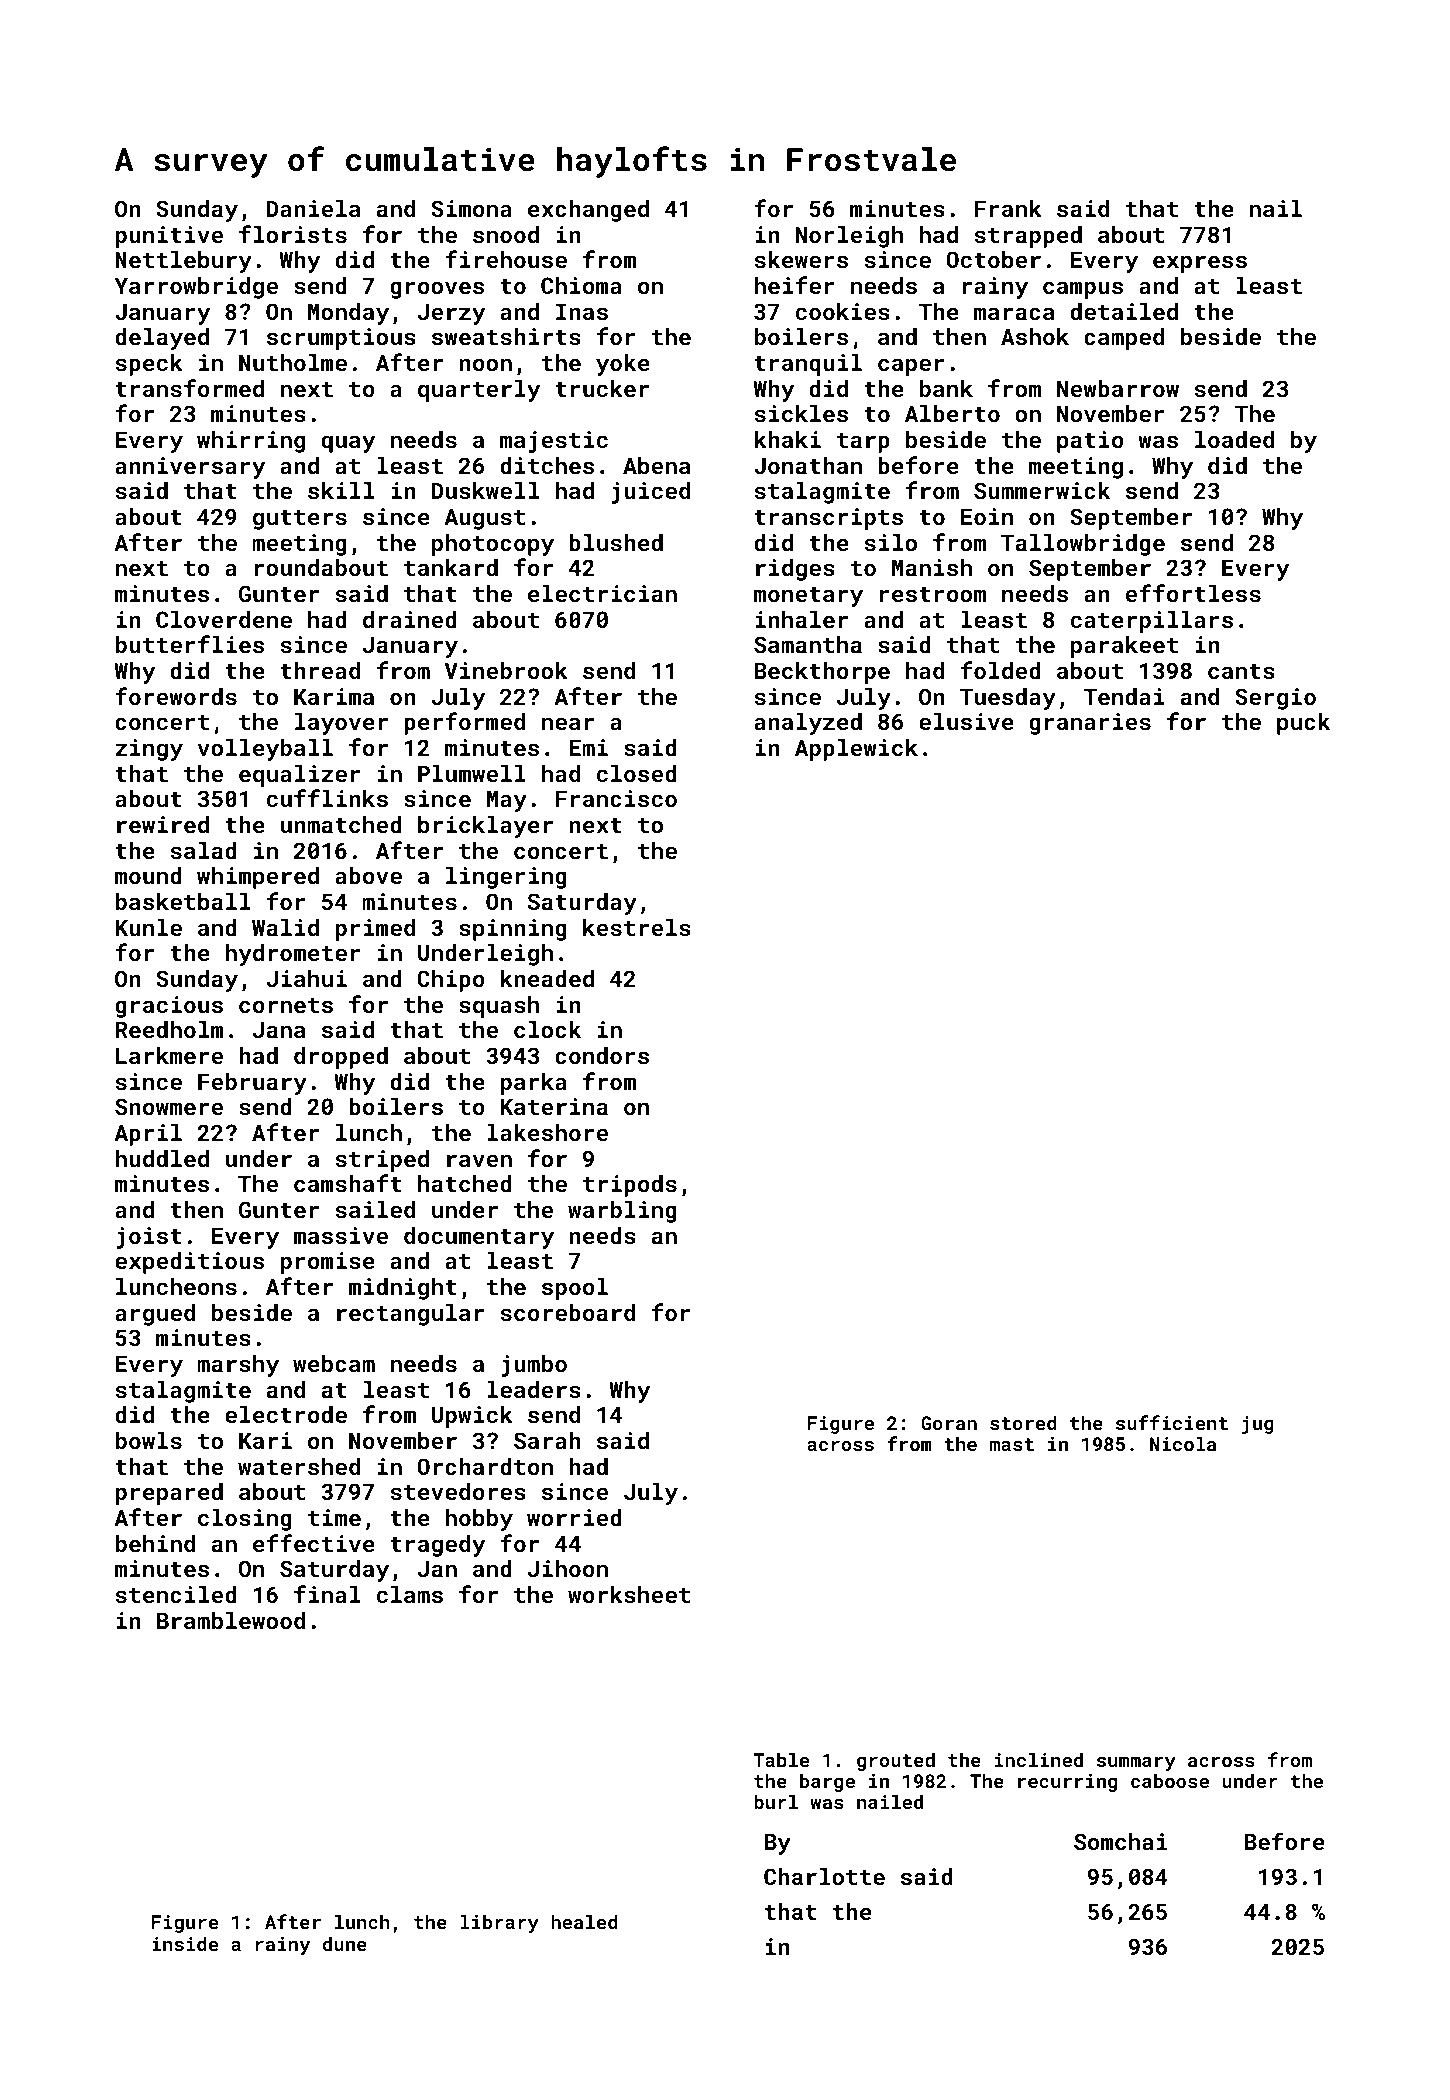 The image size is (1450, 2100). I want to click on Norleigh, so click(849, 237).
